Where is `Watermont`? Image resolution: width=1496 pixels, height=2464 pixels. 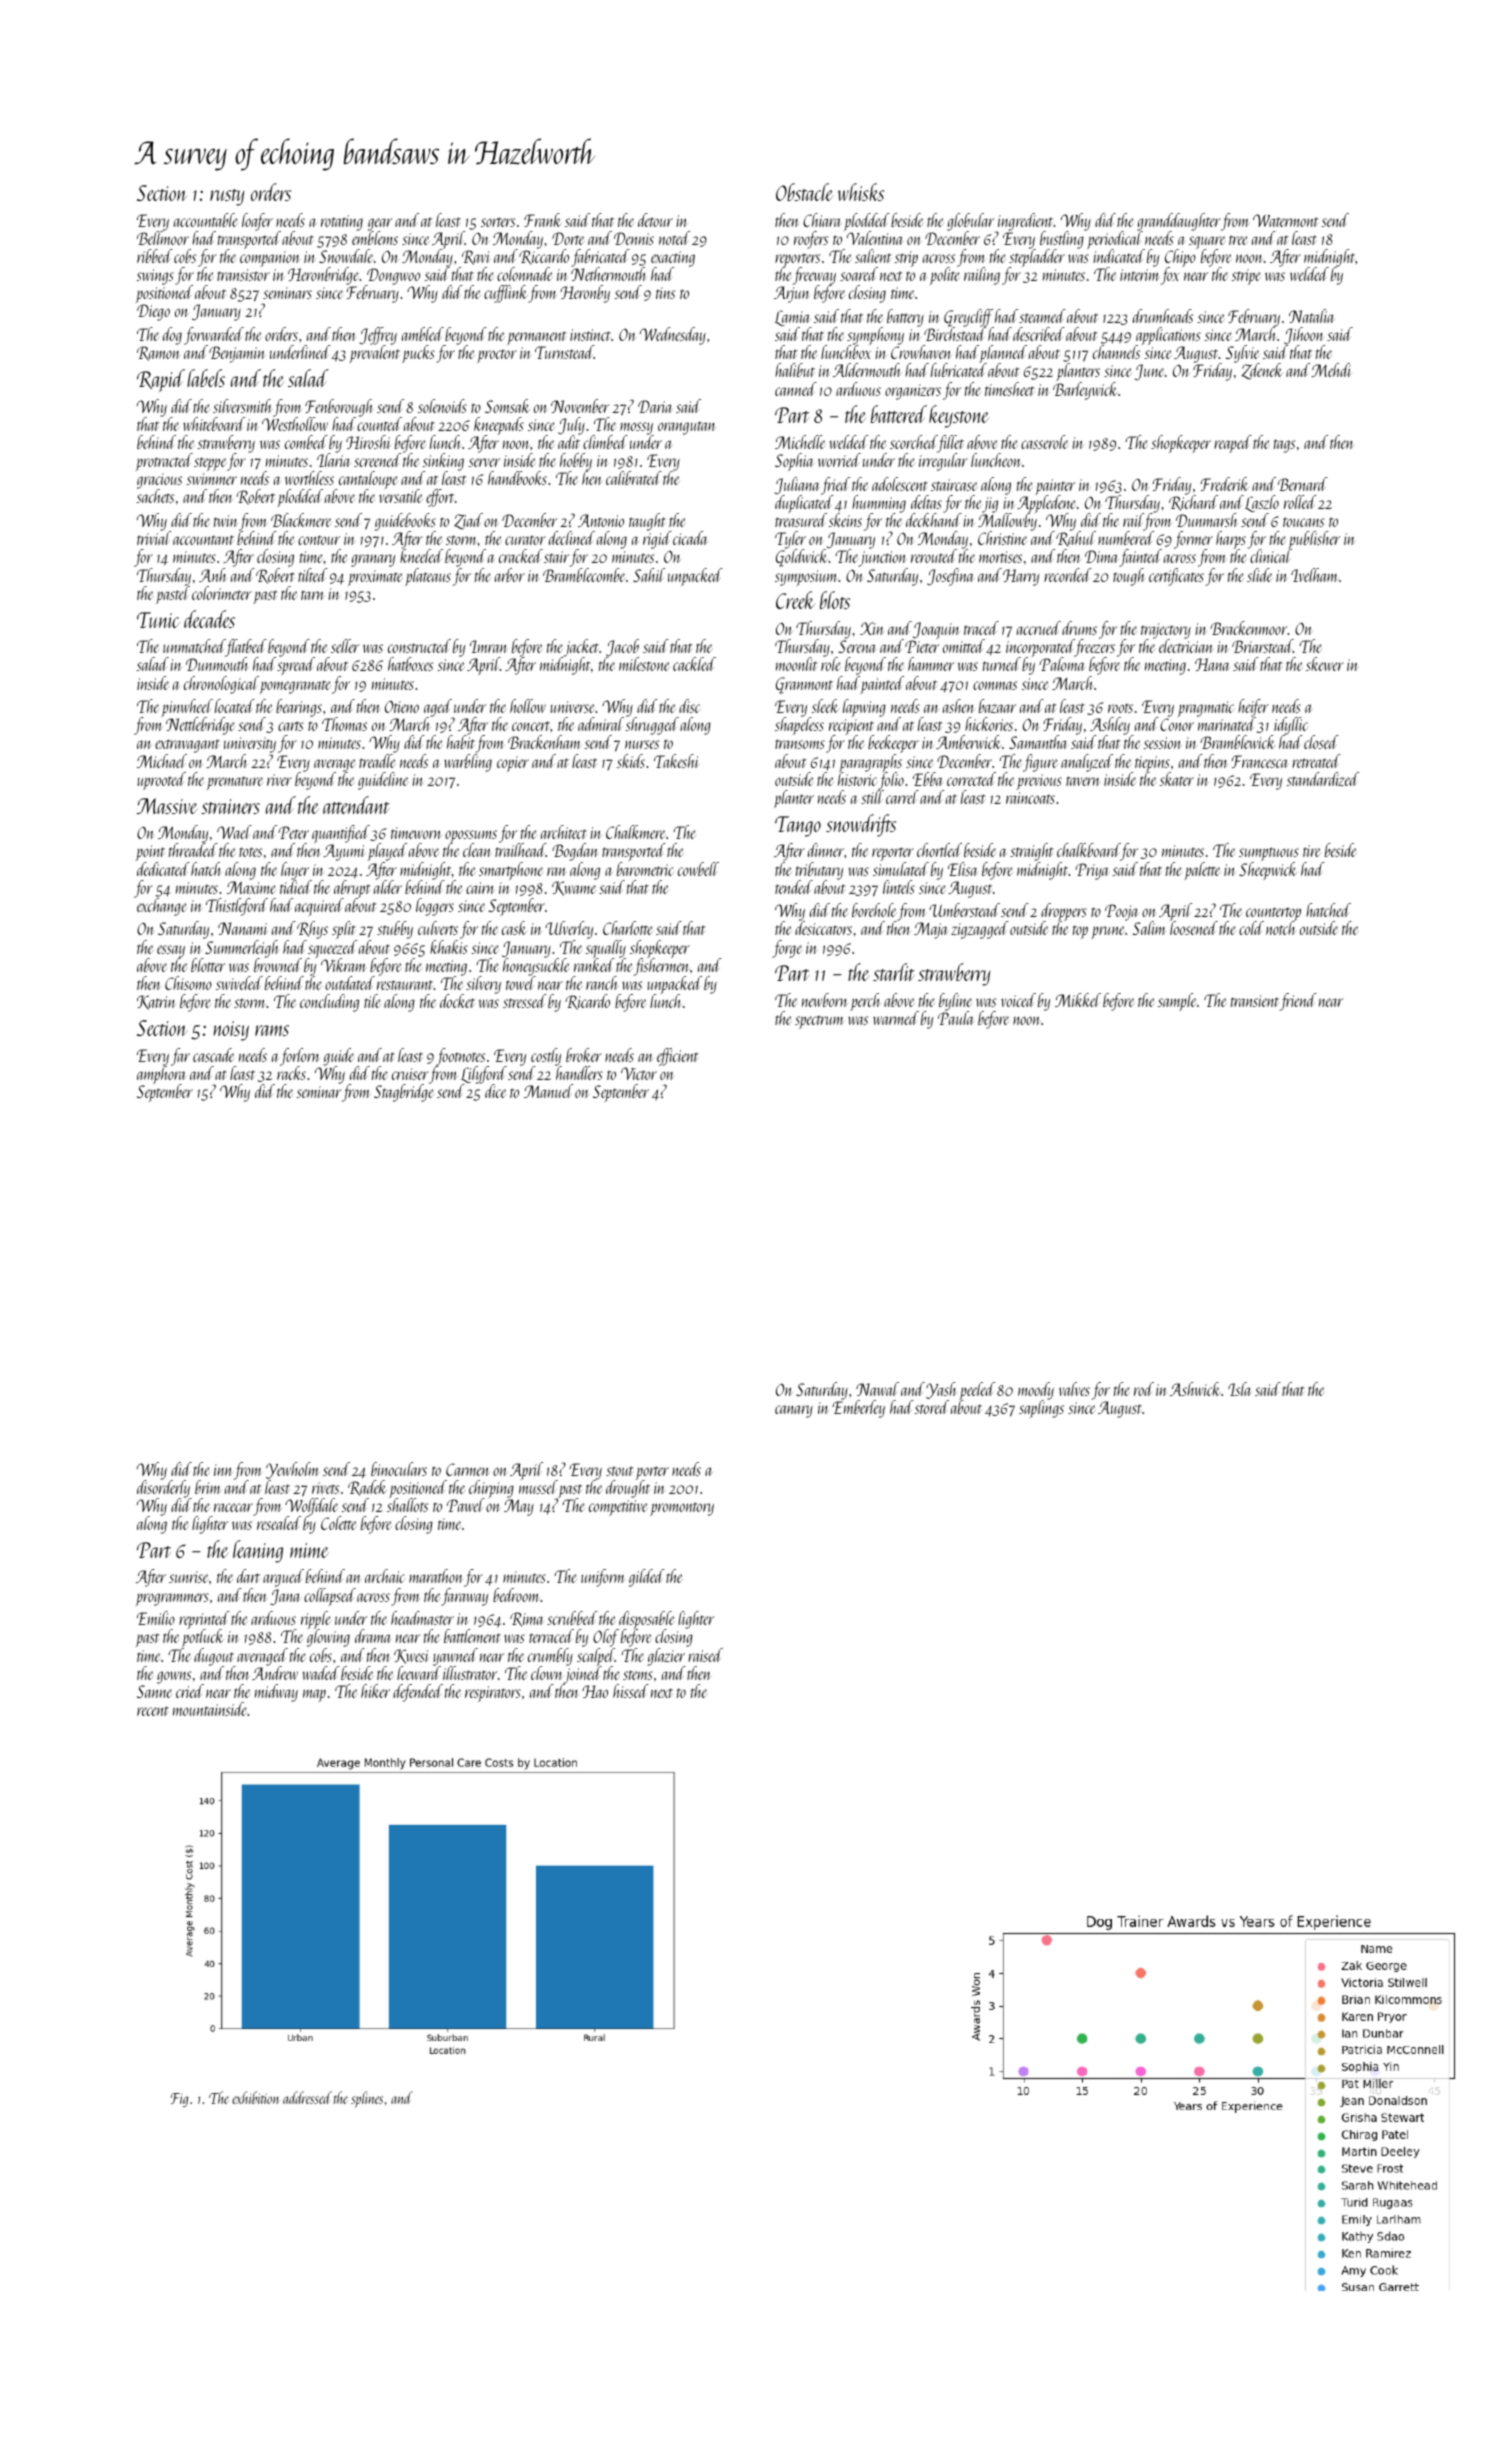
Watermont is located at coordinates (1285, 220).
